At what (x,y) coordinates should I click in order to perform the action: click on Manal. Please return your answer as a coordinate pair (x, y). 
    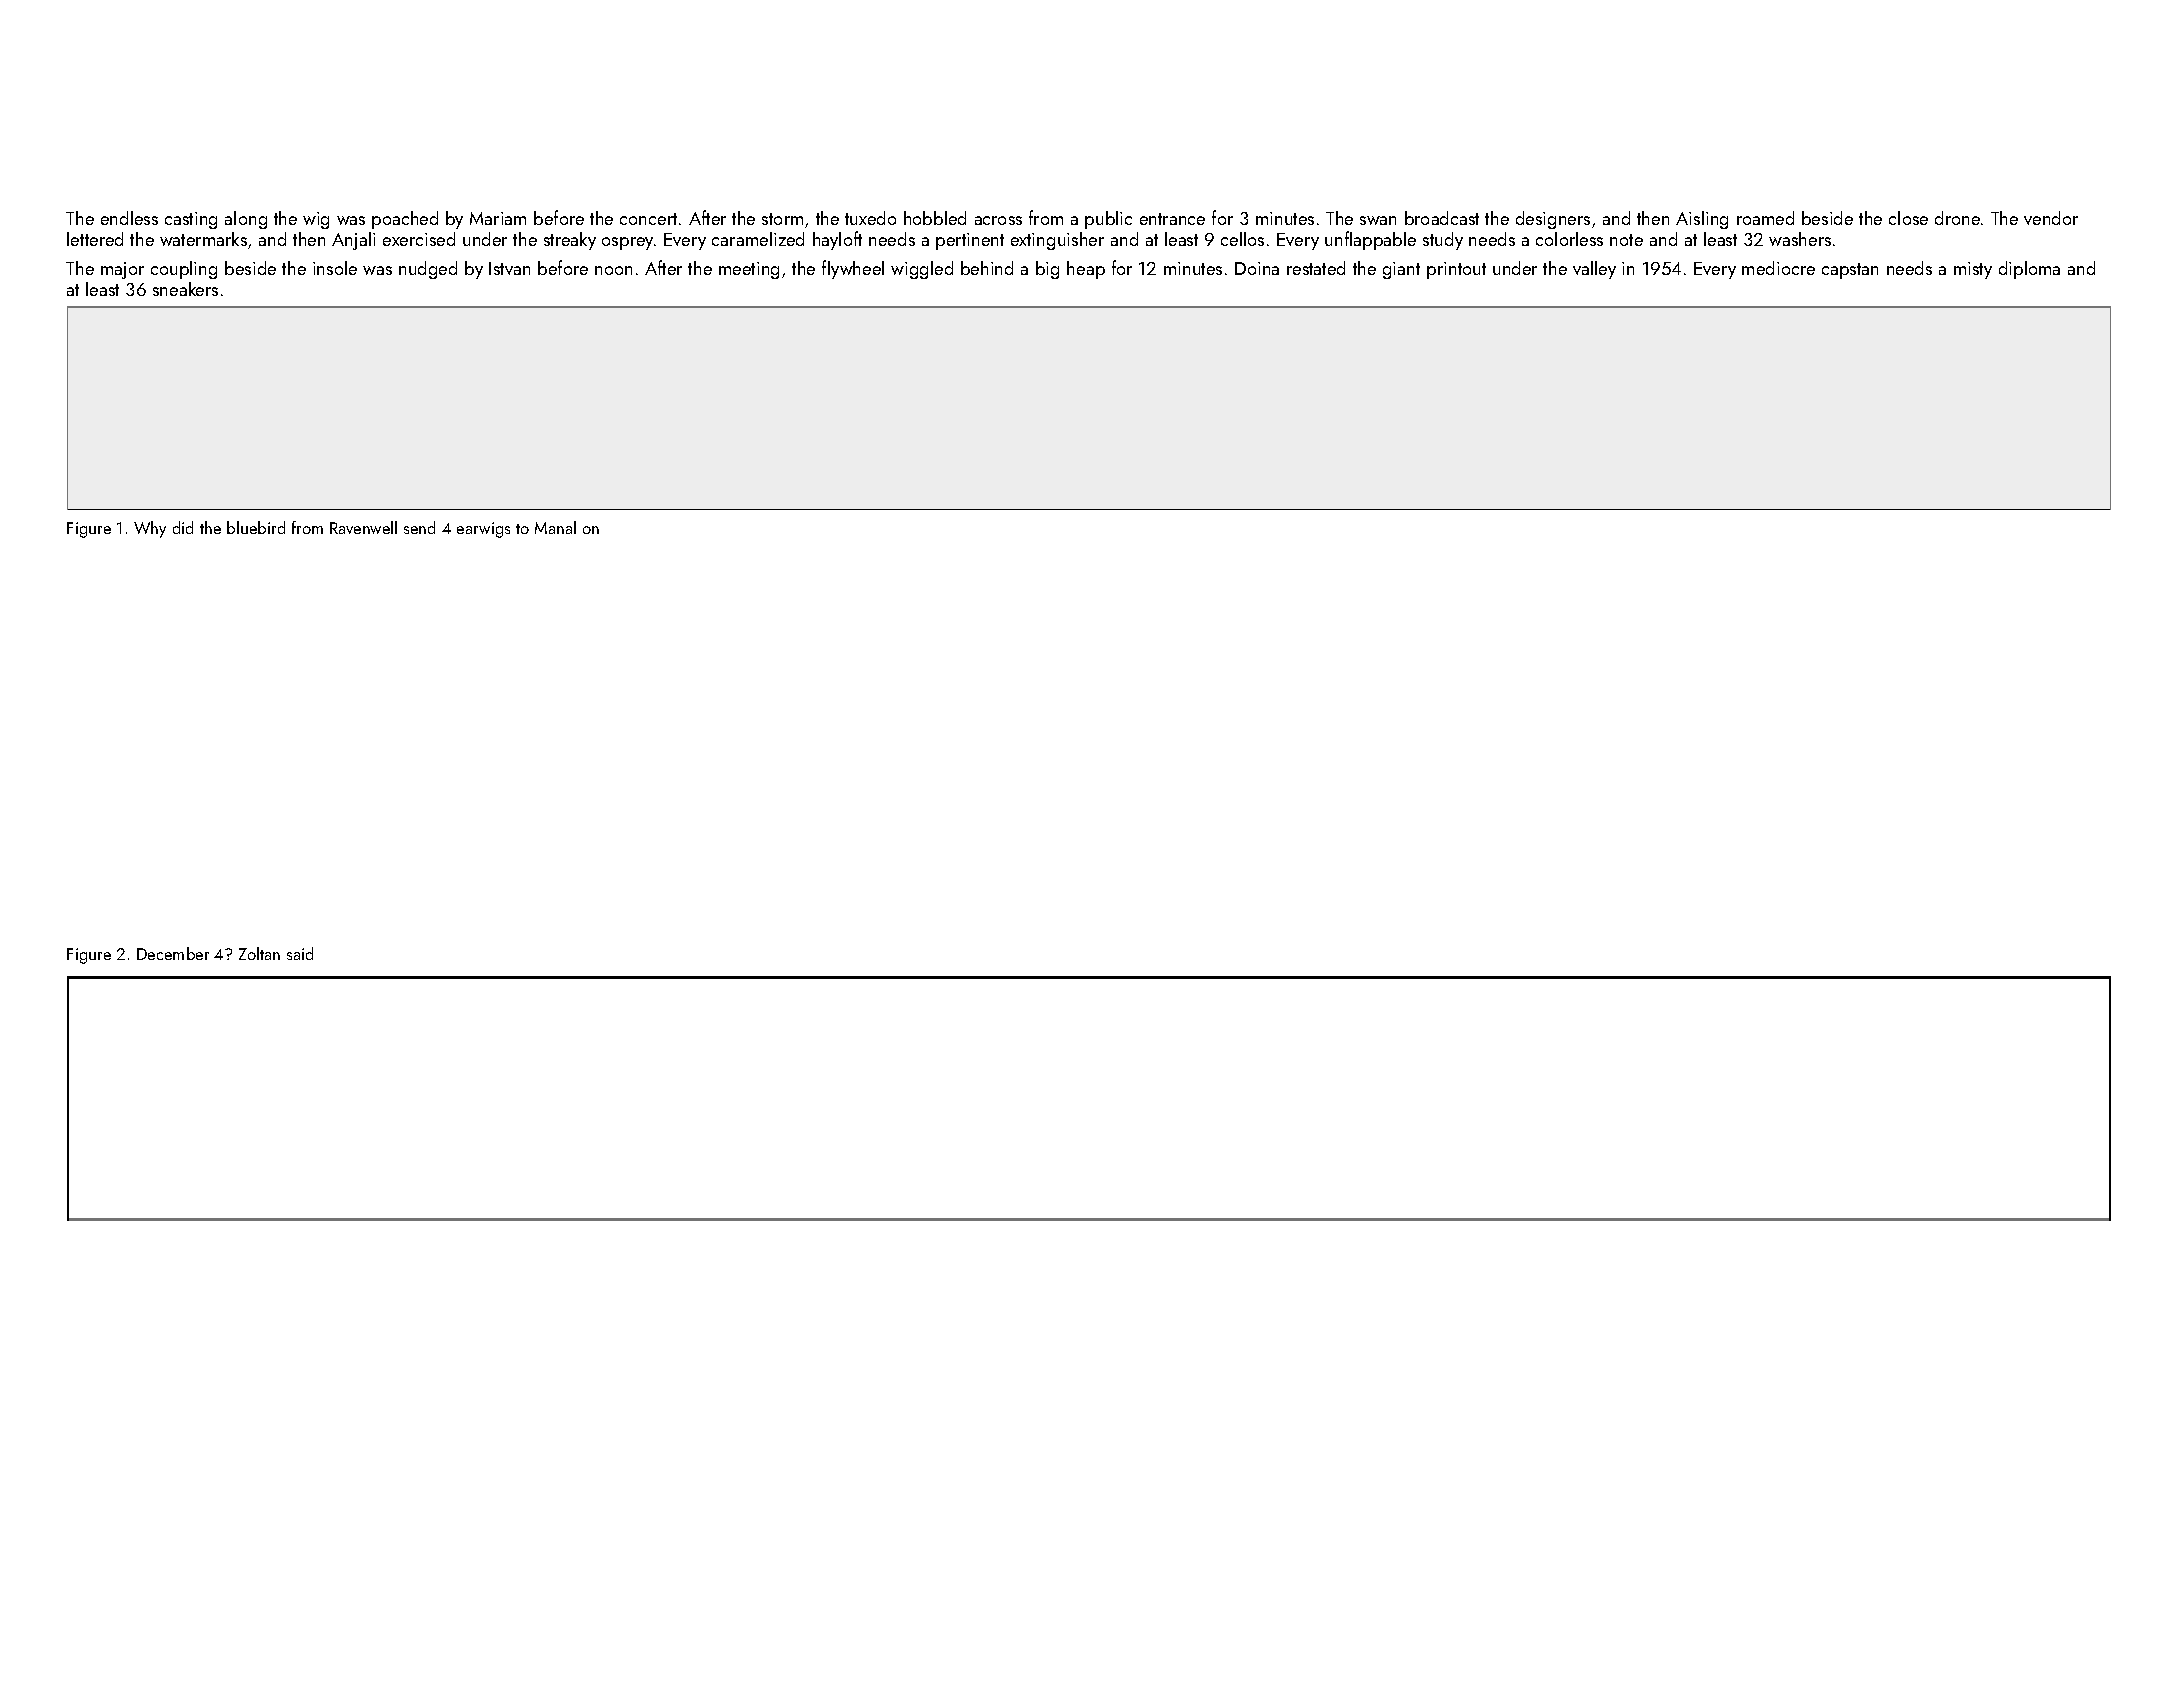
    Looking at the image, I should click on (555, 527).
